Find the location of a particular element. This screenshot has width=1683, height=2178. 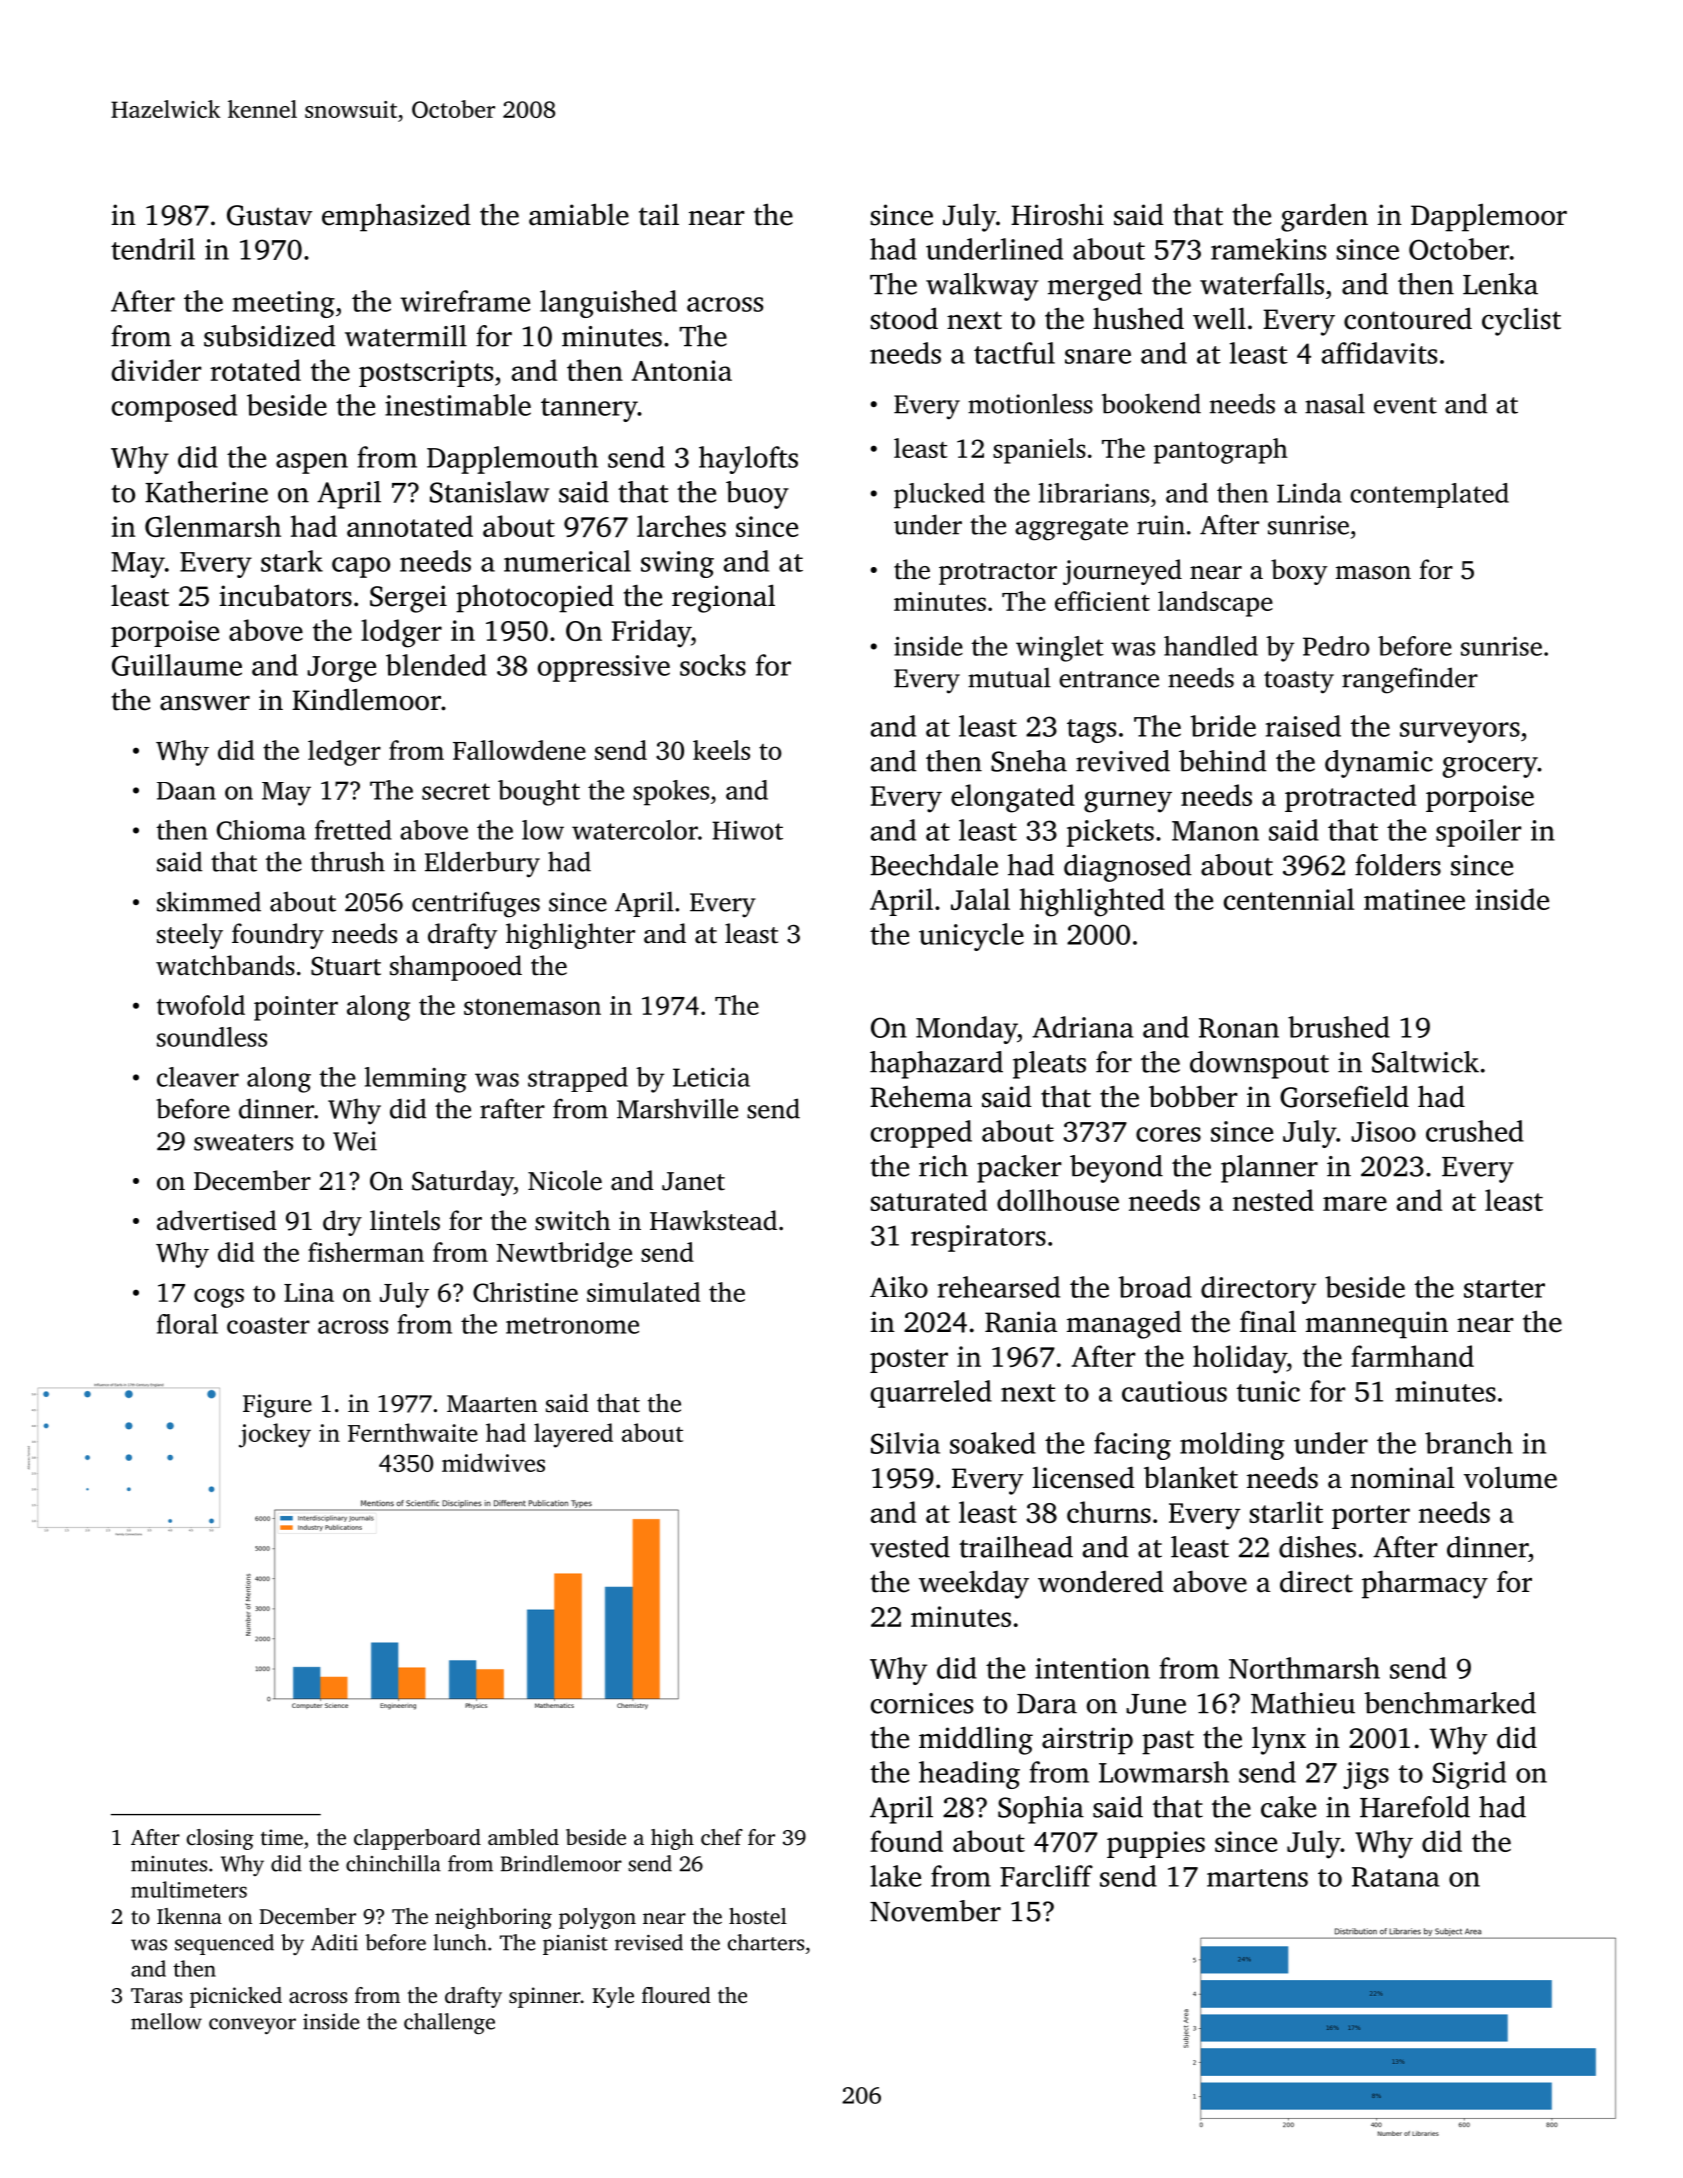

pointer is located at coordinates (296, 1008).
